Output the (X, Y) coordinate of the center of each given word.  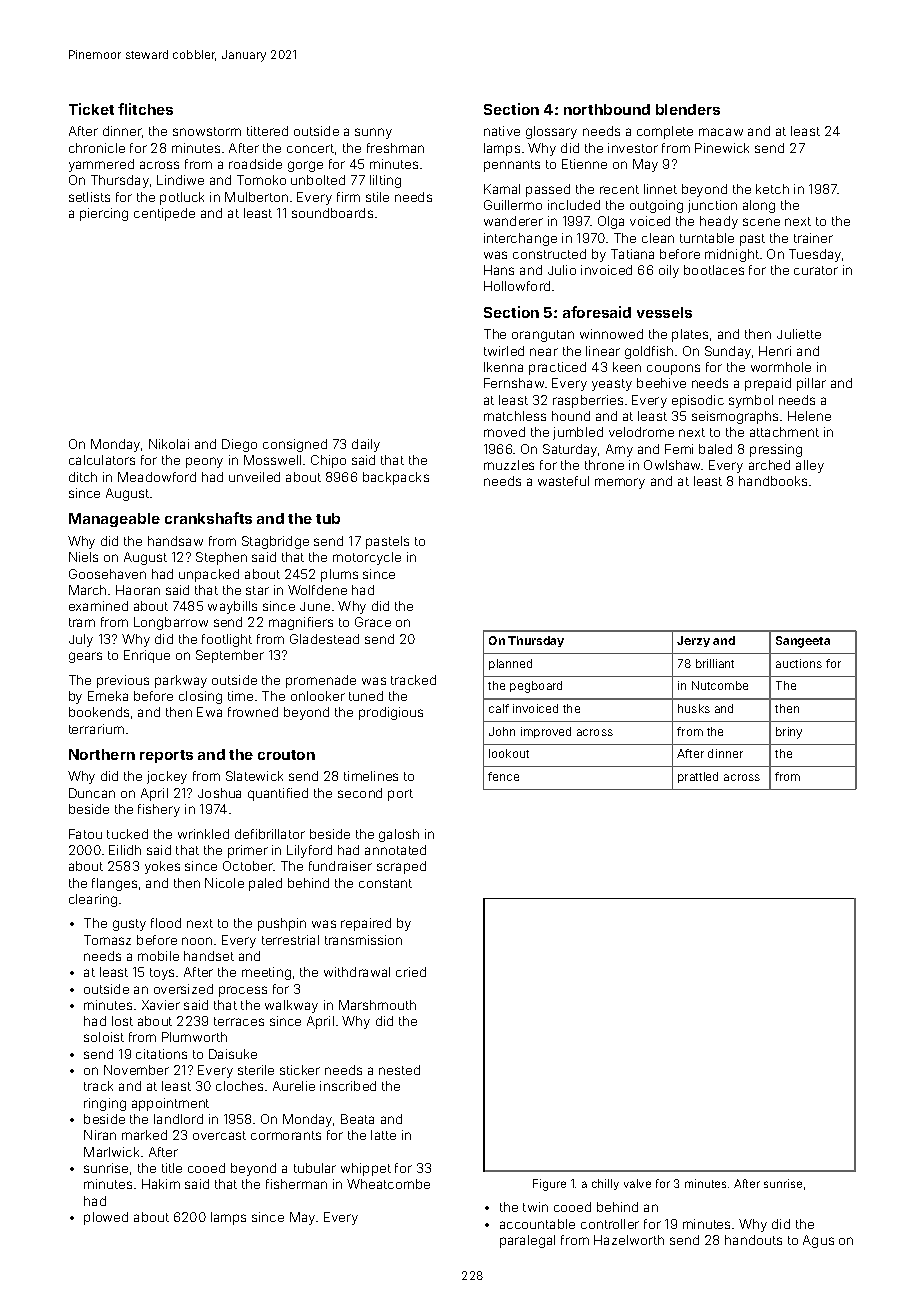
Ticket (91, 109)
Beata (357, 1119)
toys (162, 974)
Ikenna (503, 367)
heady (719, 222)
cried (411, 972)
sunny (373, 133)
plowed (106, 1218)
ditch (83, 477)
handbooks (773, 481)
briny (789, 733)
